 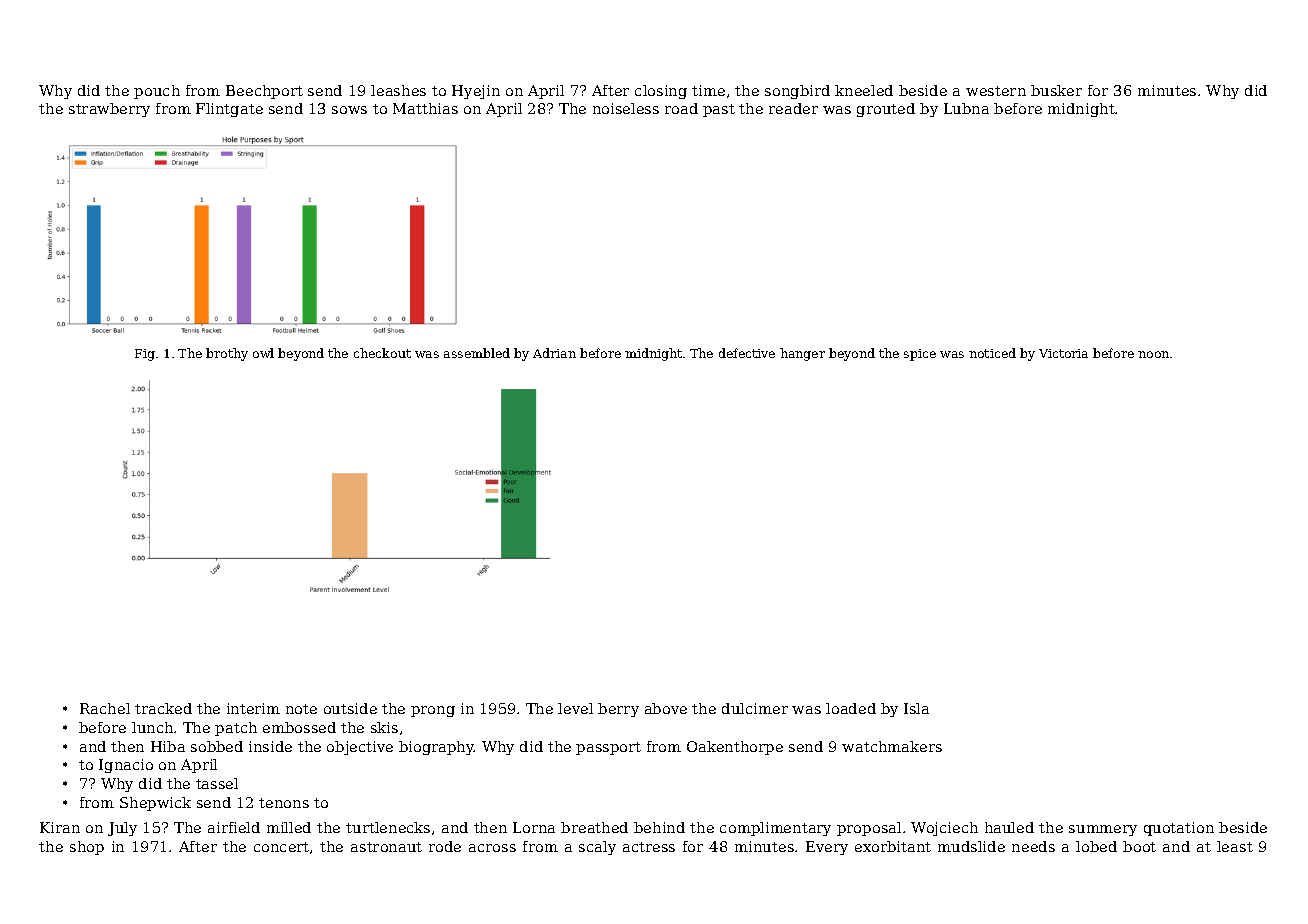 What do you see at coordinates (992, 353) in the screenshot?
I see `noticed` at bounding box center [992, 353].
